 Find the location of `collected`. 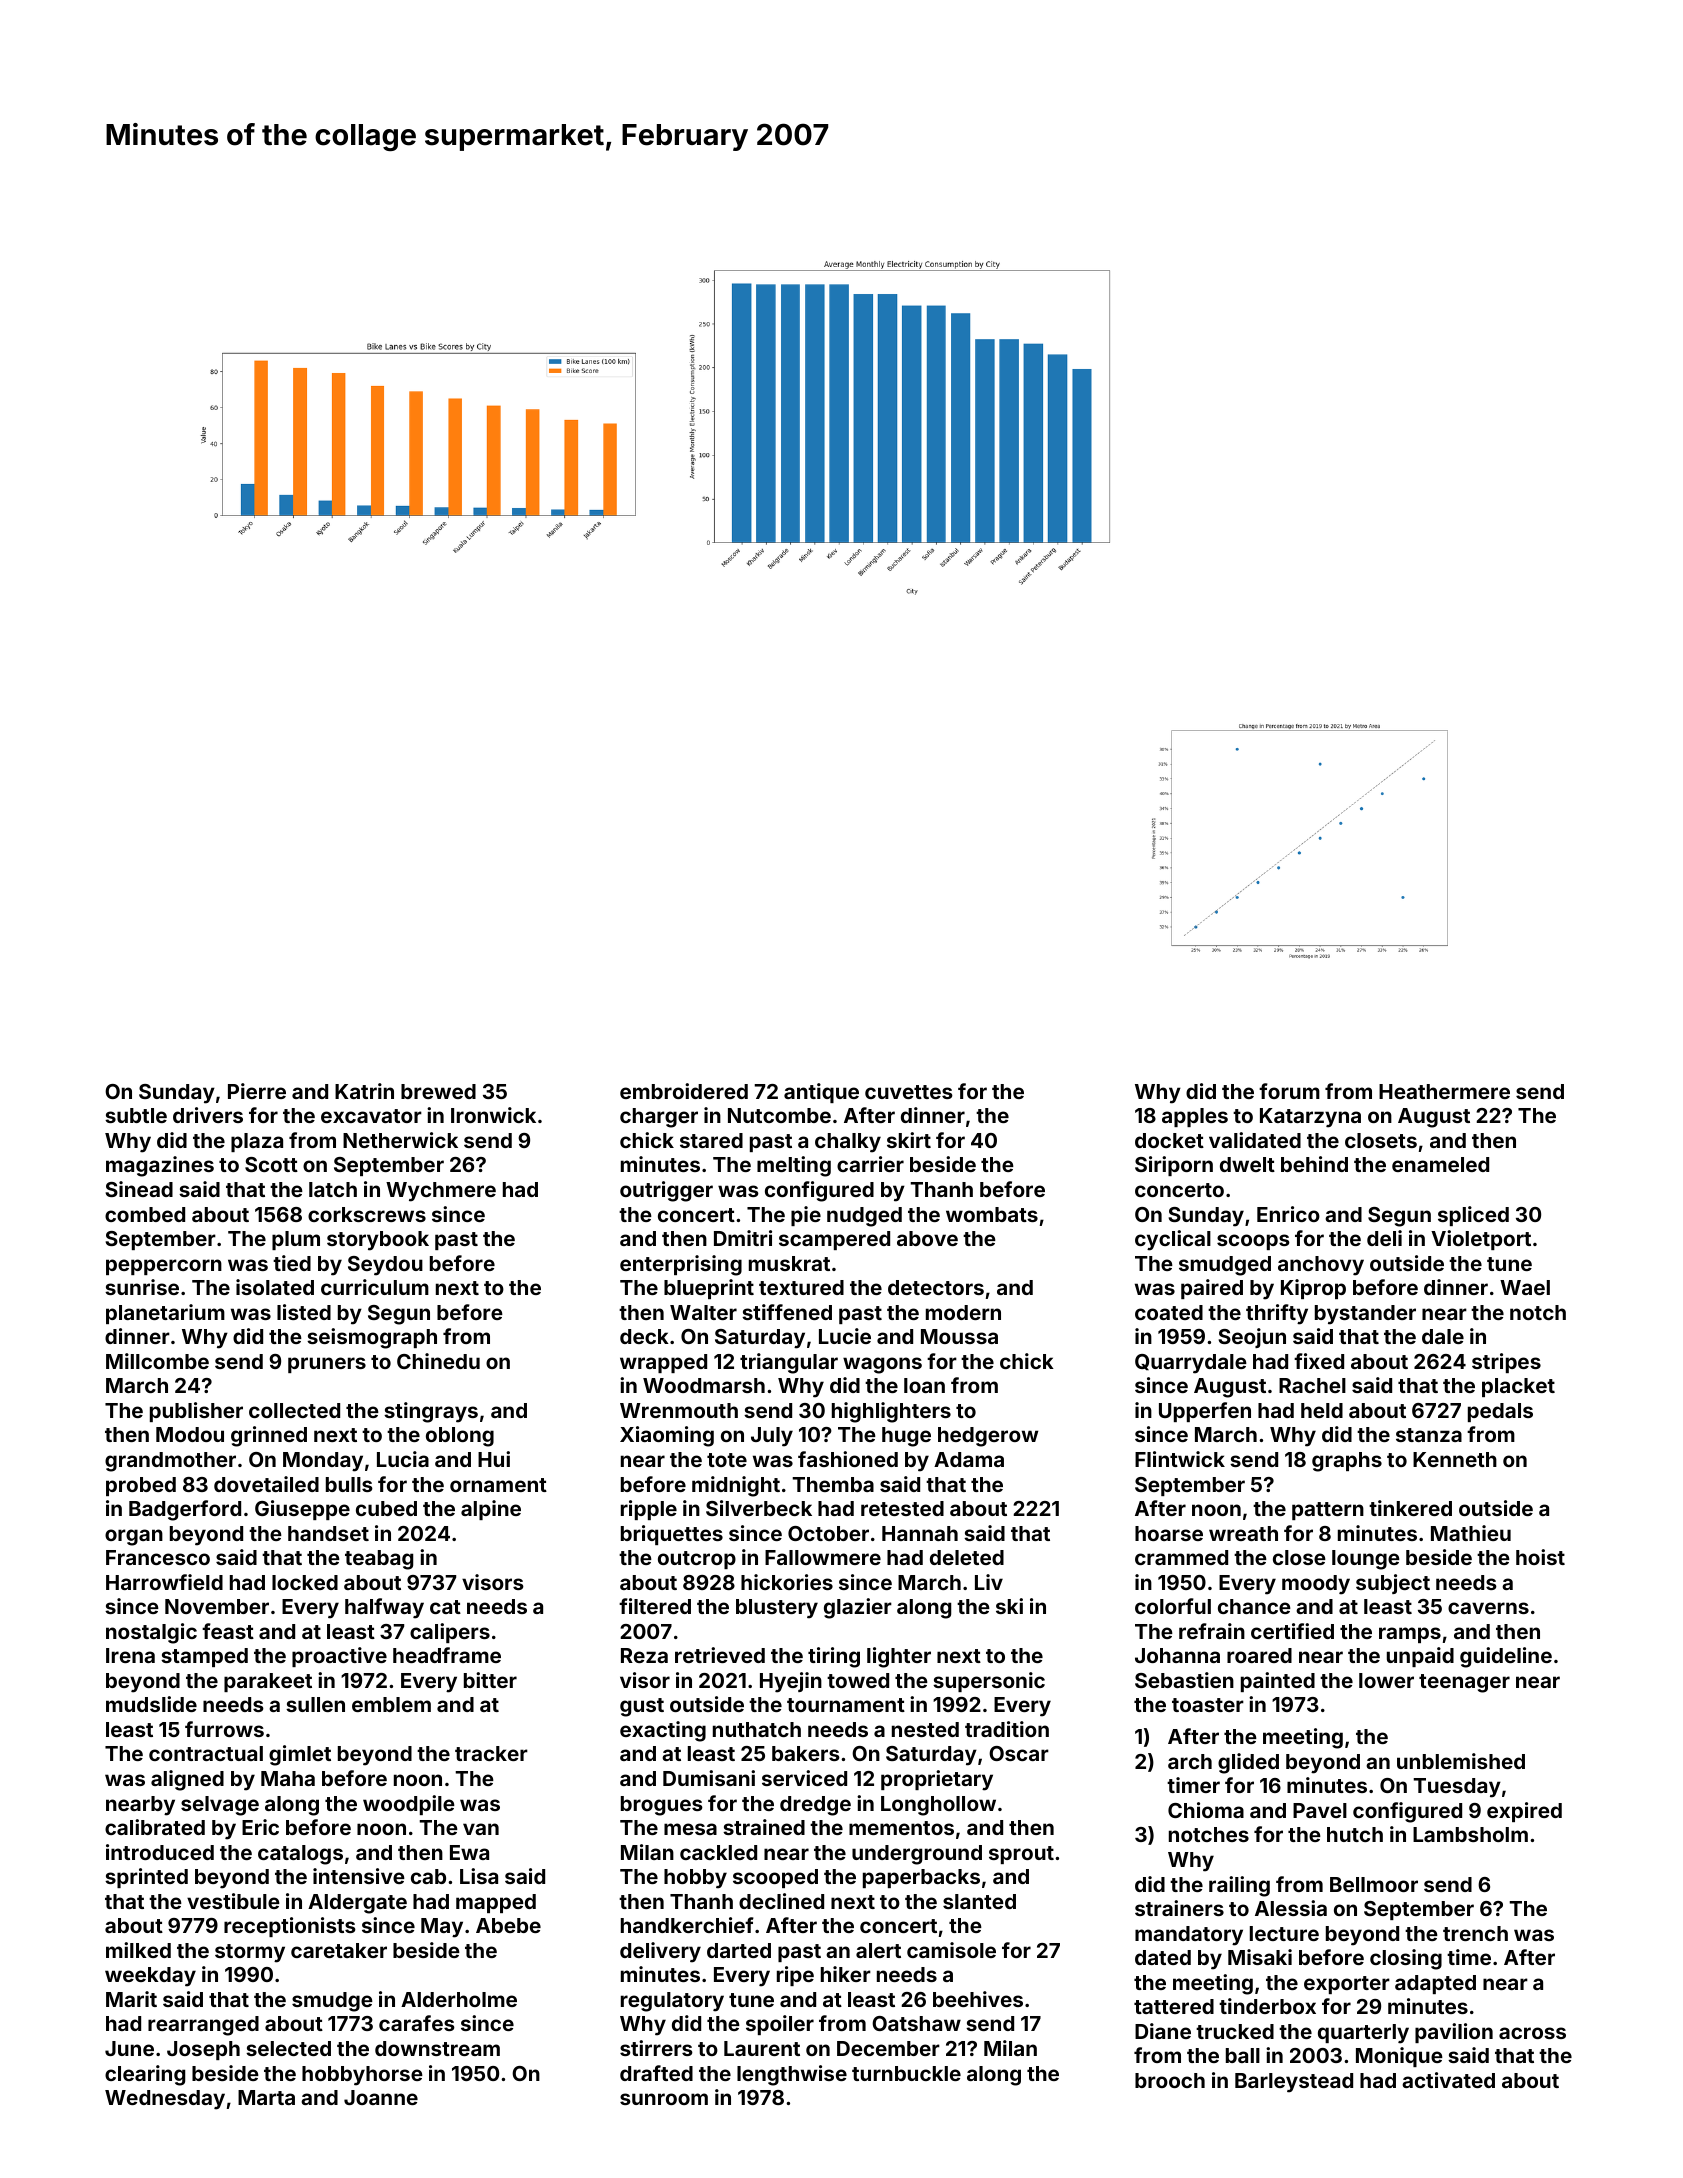

collected is located at coordinates (294, 1410).
